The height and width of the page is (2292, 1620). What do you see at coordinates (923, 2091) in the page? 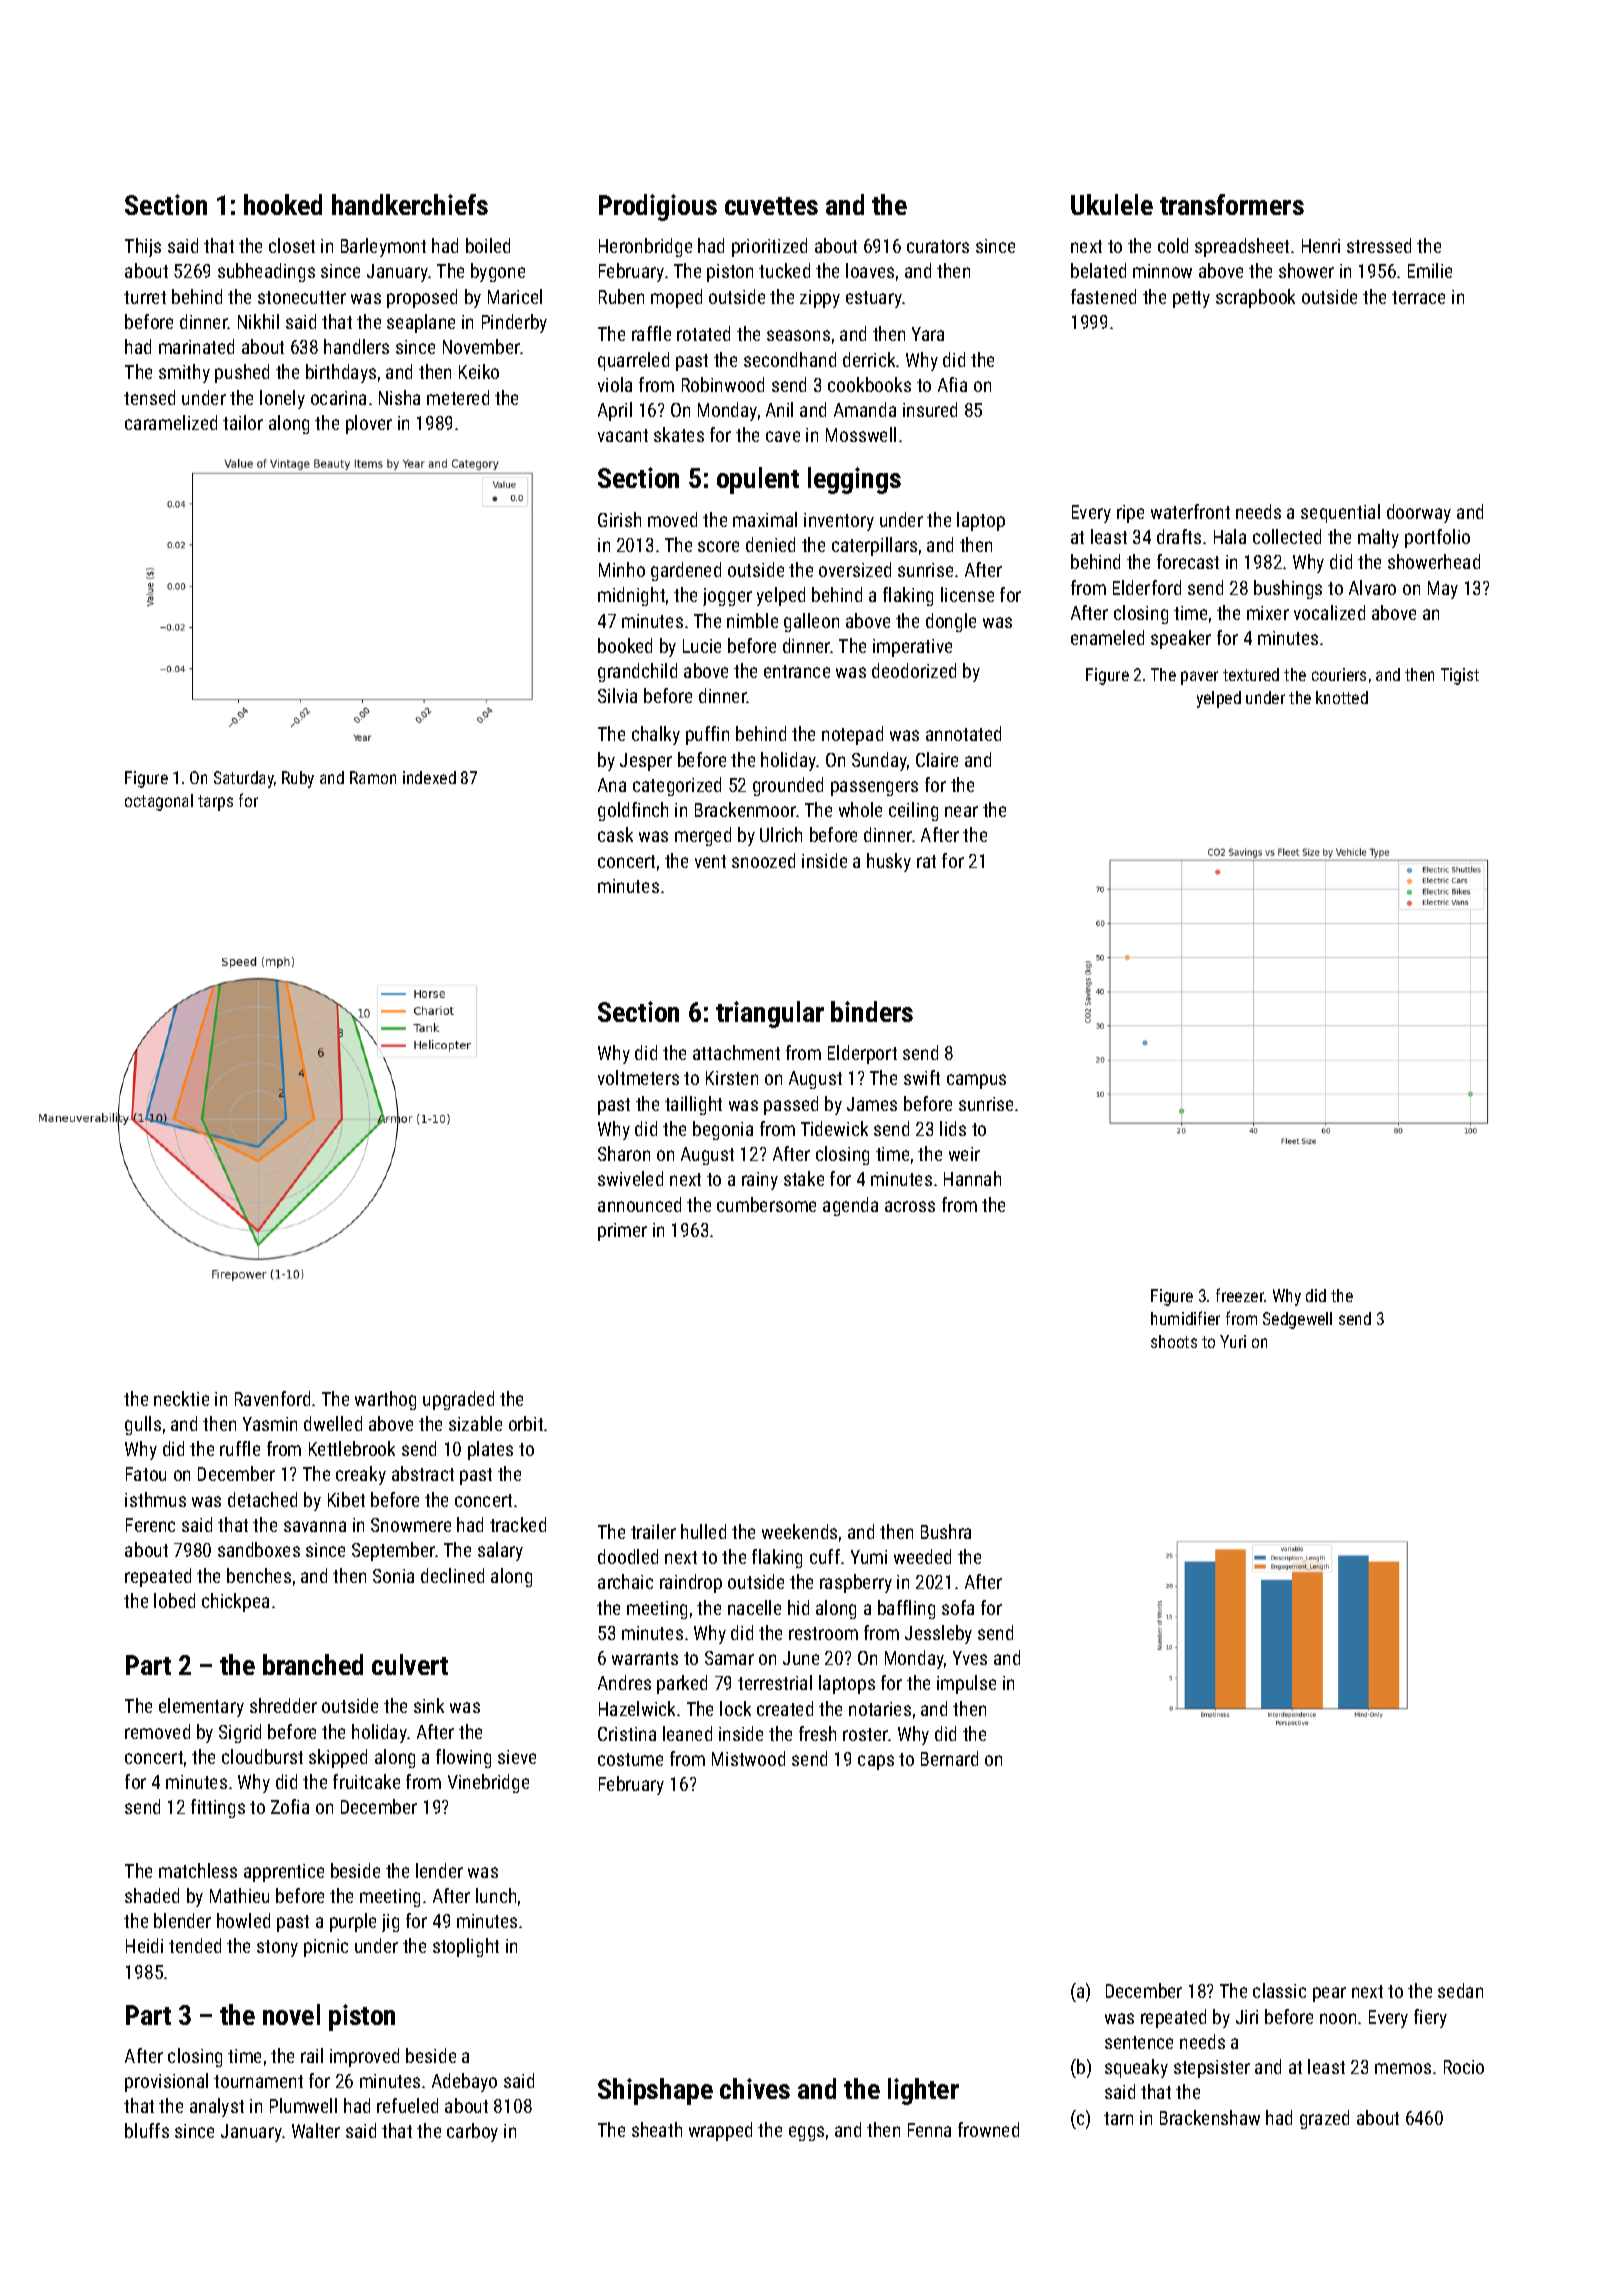
I see `lighter` at bounding box center [923, 2091].
